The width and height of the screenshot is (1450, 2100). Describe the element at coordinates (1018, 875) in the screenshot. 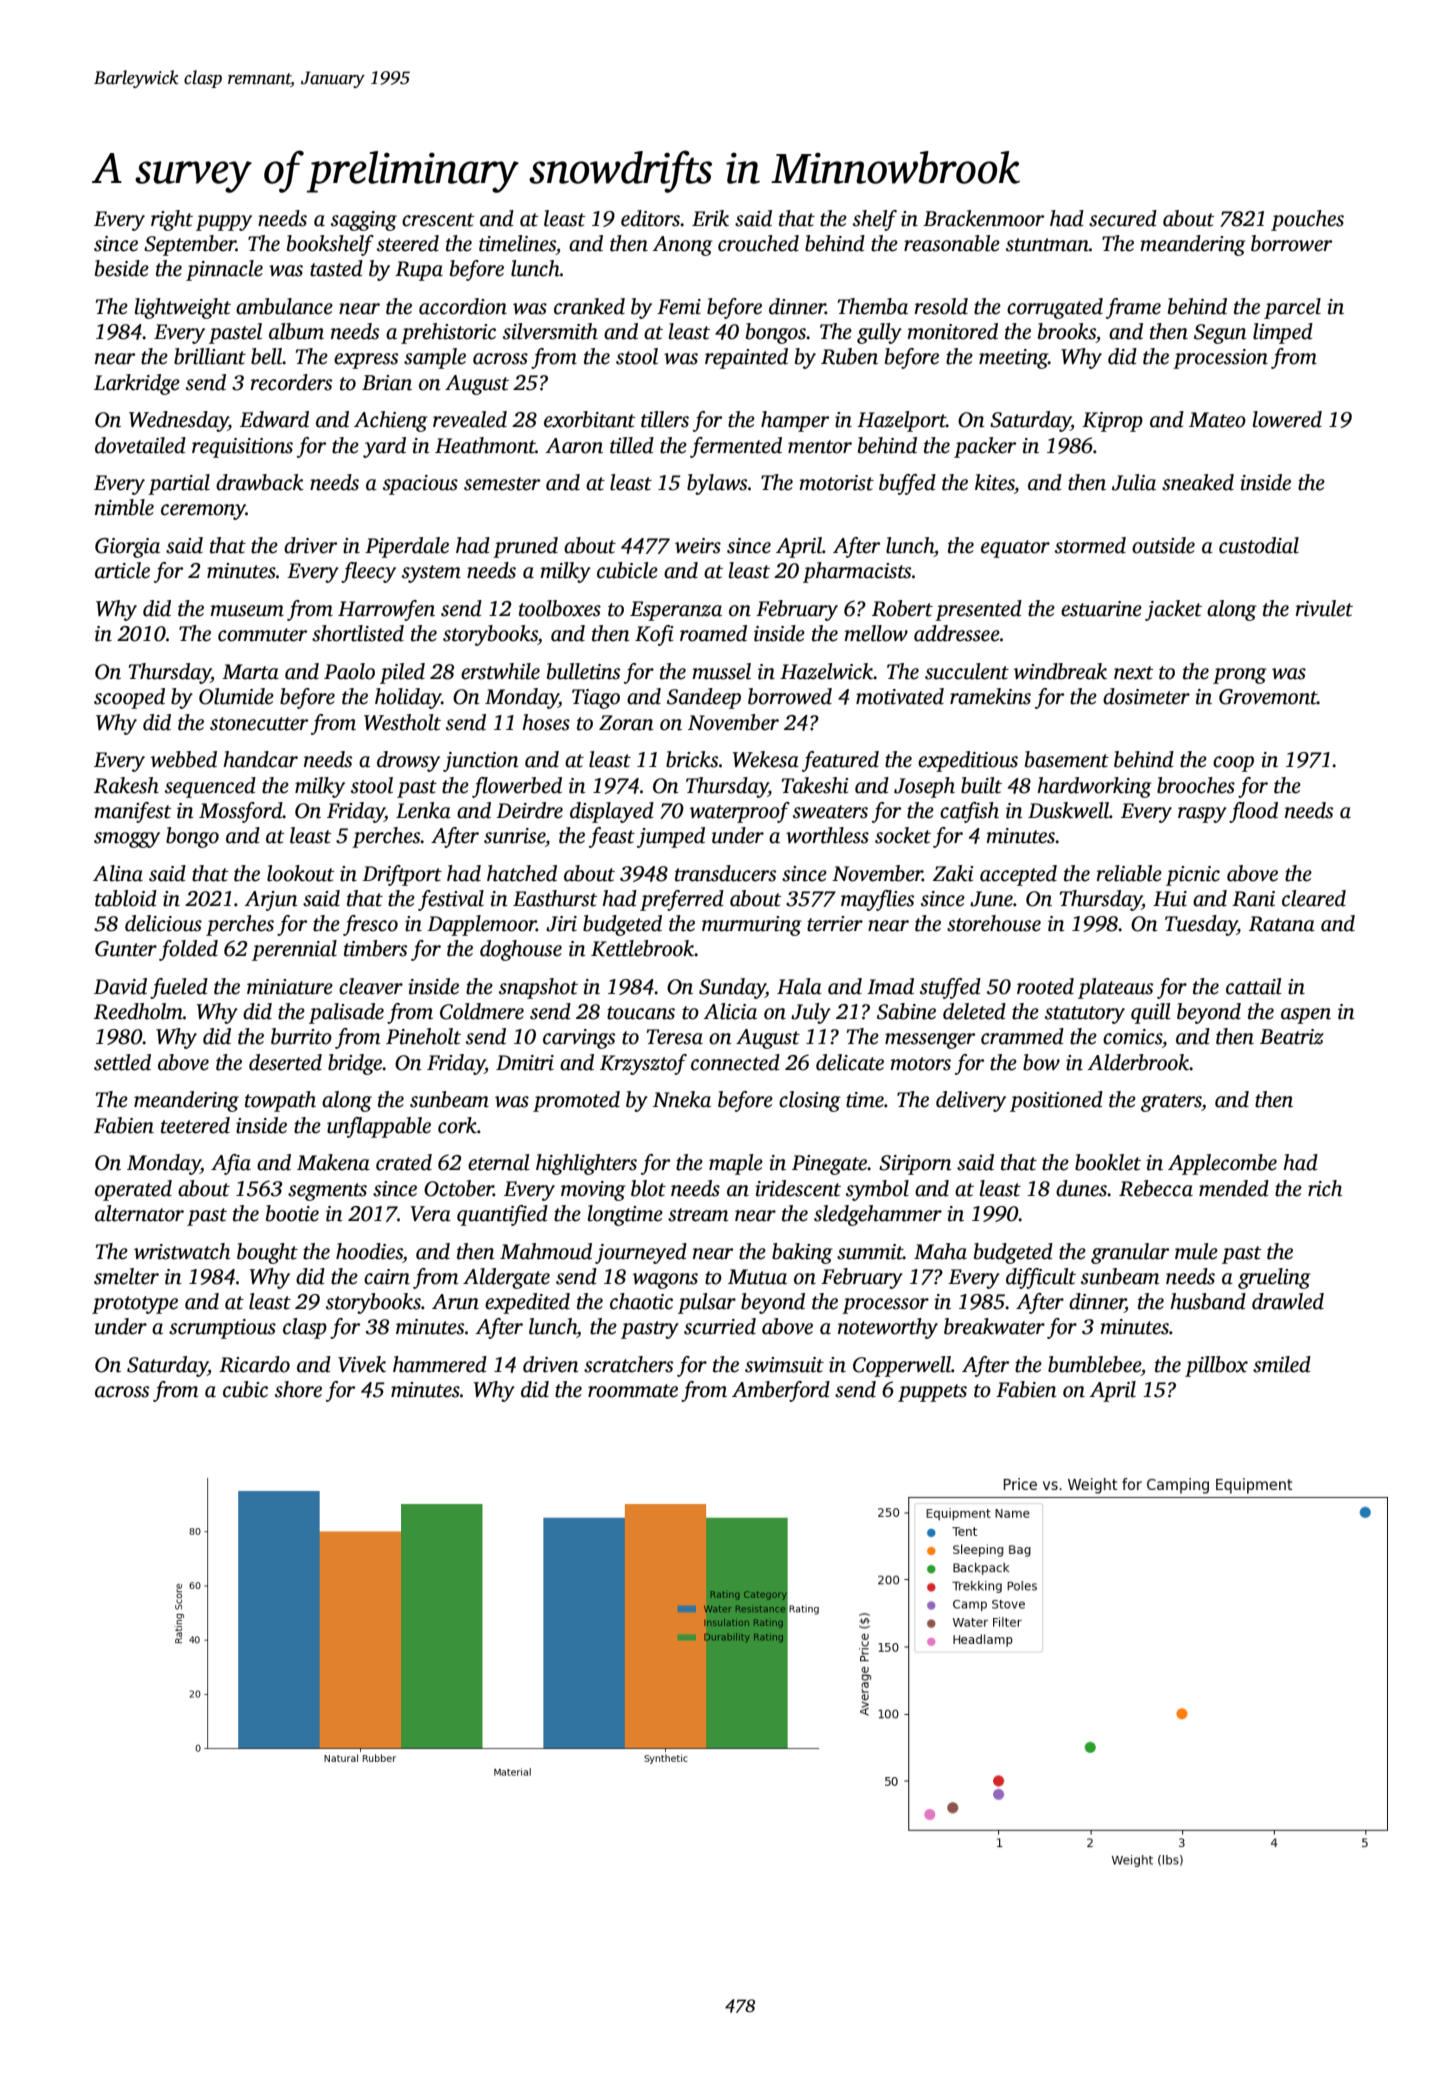

I see `accepted` at that location.
